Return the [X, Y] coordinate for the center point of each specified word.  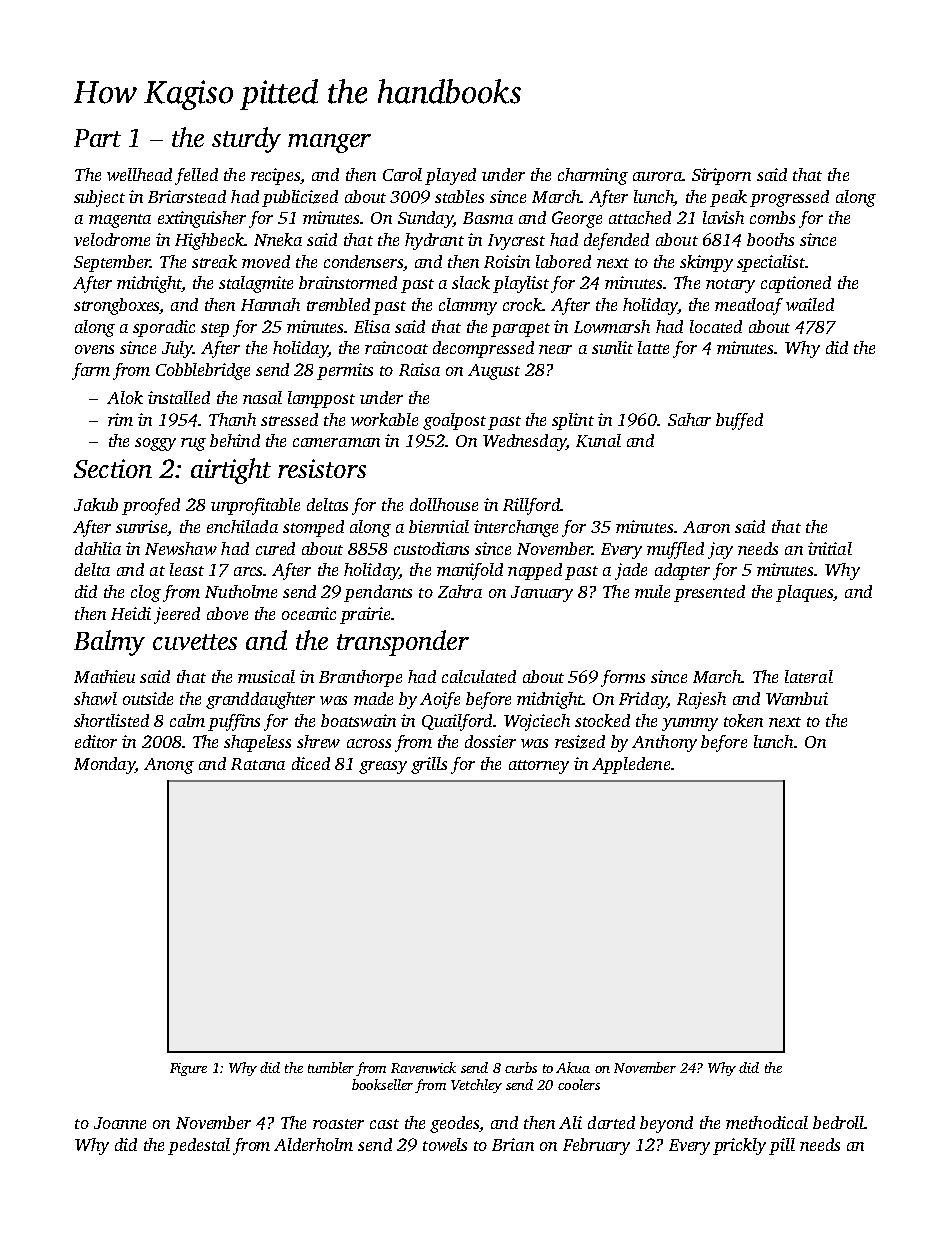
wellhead [139, 174]
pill [782, 1146]
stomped [313, 528]
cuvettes [195, 642]
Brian [513, 1144]
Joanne [120, 1123]
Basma [488, 218]
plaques [805, 593]
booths [770, 239]
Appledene [631, 765]
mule [652, 591]
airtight [231, 471]
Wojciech [537, 722]
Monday [104, 765]
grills [429, 765]
